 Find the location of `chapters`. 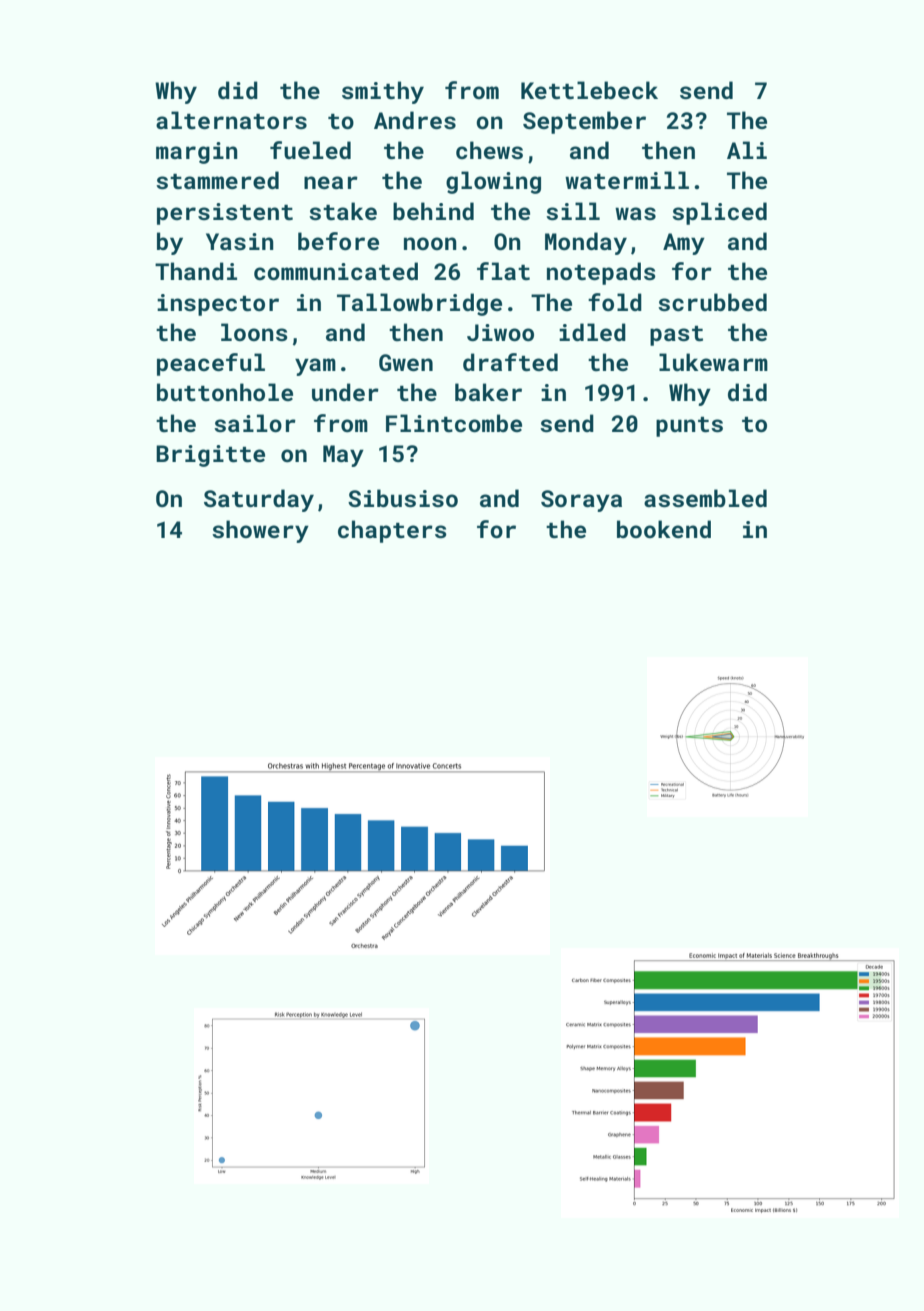

chapters is located at coordinates (392, 531).
